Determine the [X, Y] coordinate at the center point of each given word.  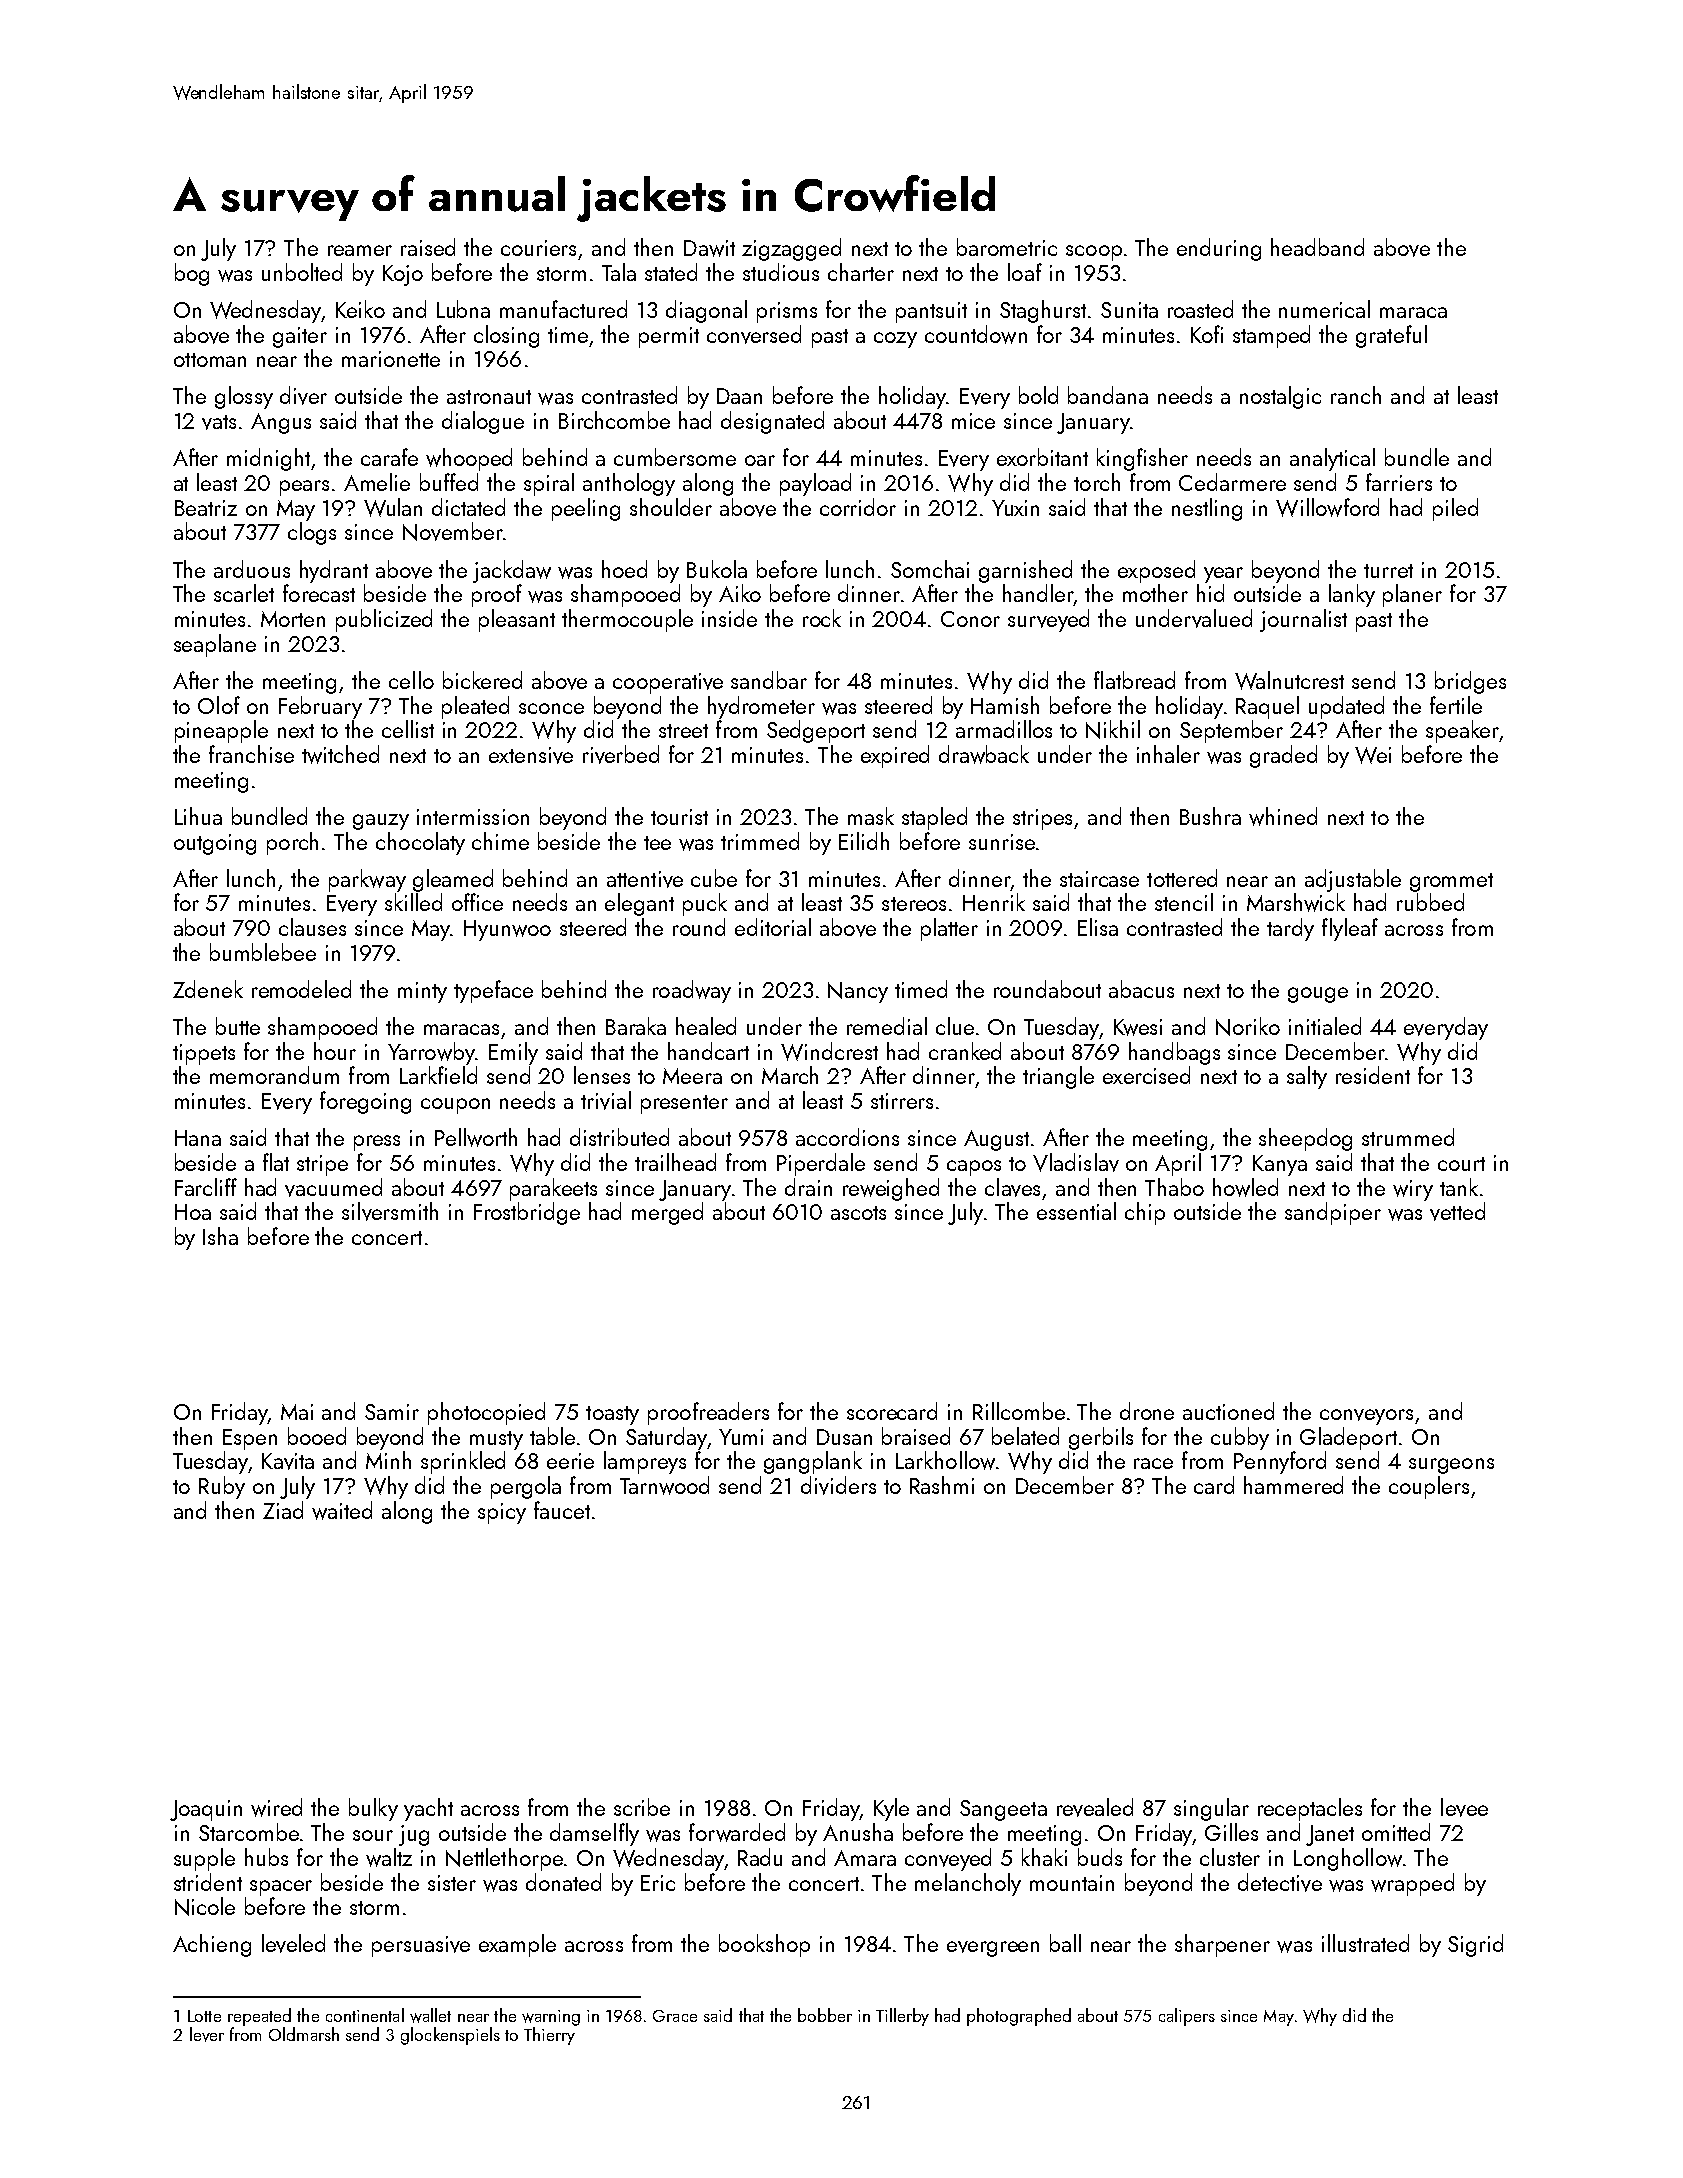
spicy [502, 1513]
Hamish [1005, 705]
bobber [825, 2015]
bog [192, 274]
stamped [1271, 336]
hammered [1293, 1485]
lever [207, 2034]
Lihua [198, 816]
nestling [1207, 509]
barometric [1007, 247]
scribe [642, 1807]
